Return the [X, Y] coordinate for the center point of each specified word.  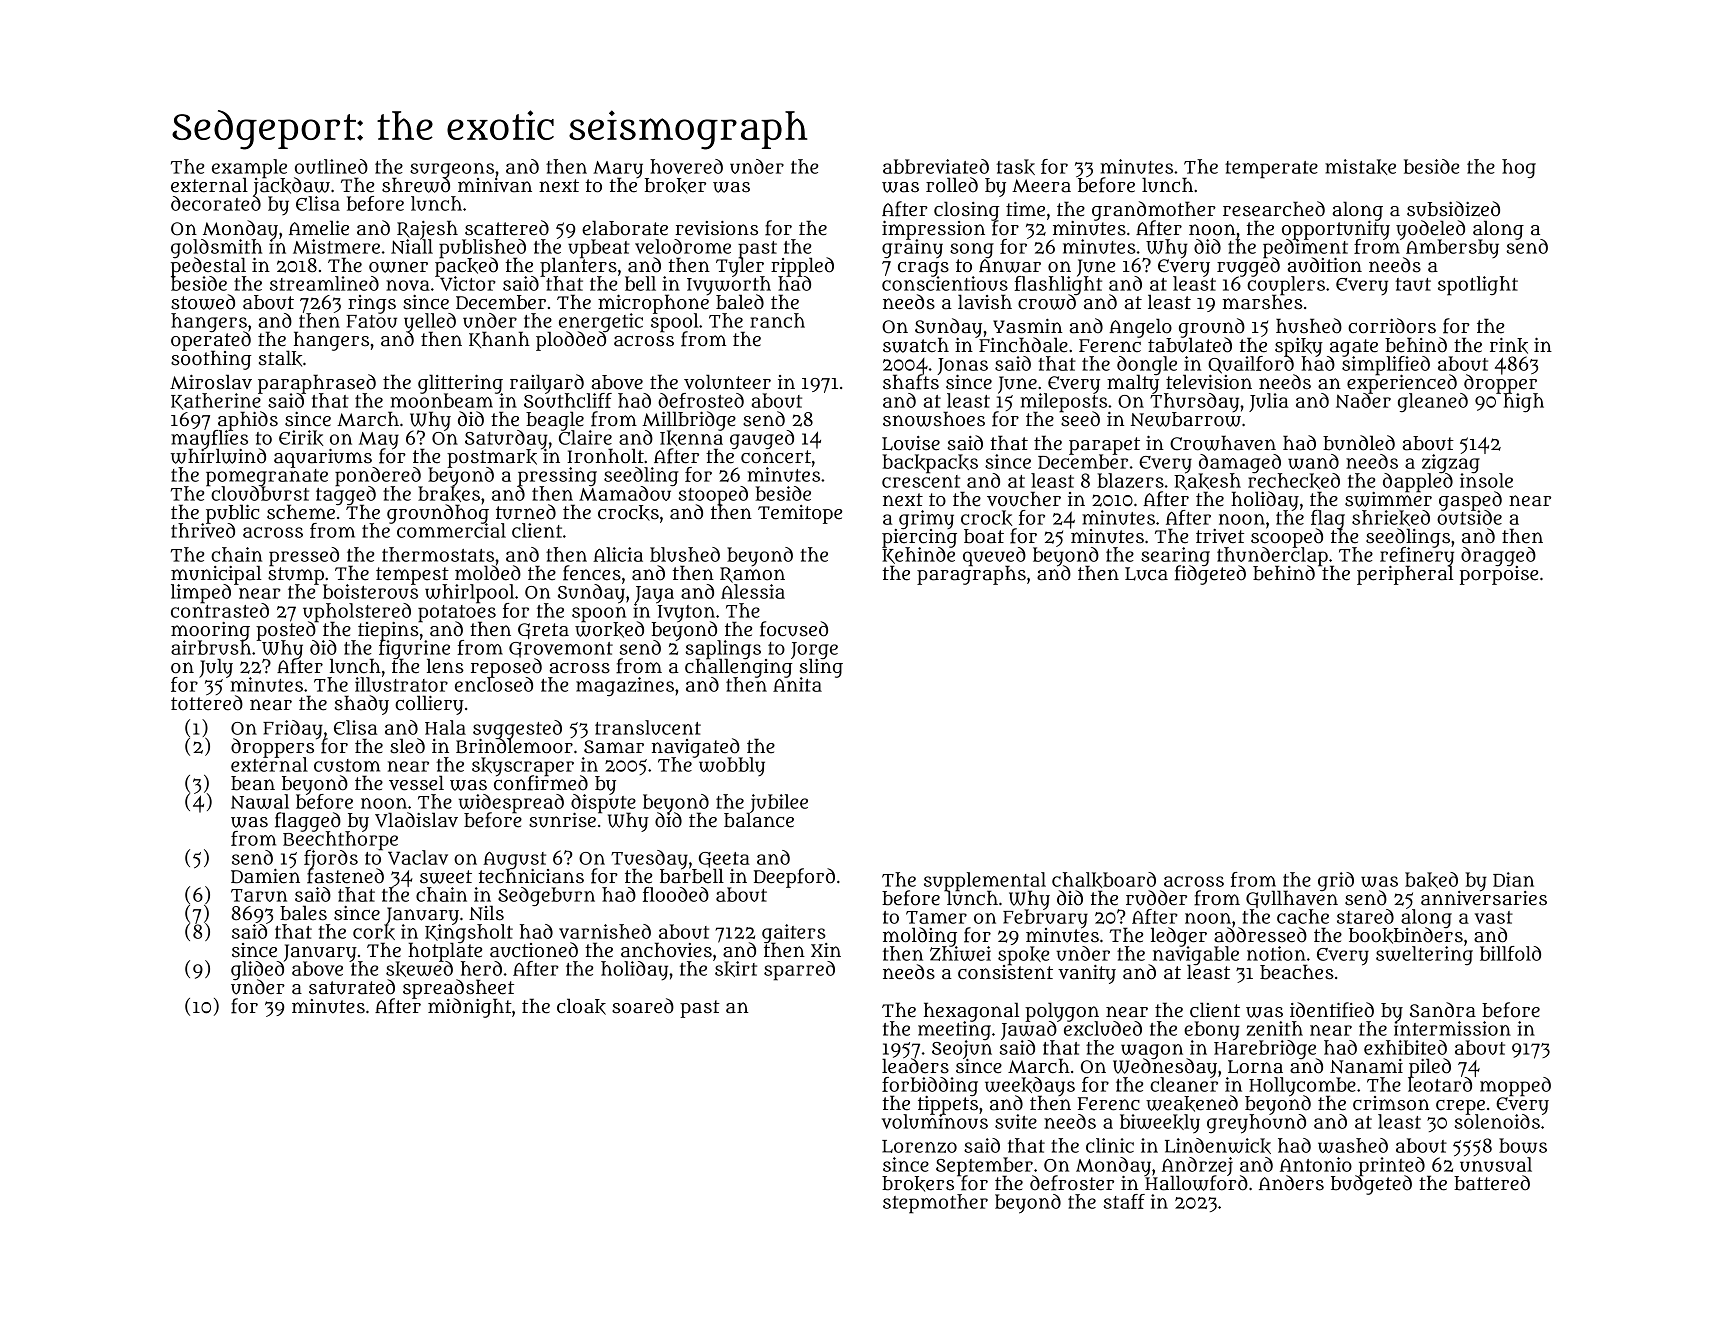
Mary [618, 169]
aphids [248, 420]
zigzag [1451, 463]
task [1015, 167]
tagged [346, 495]
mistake [1360, 167]
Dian [1513, 879]
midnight [470, 1008]
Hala [445, 727]
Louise [911, 443]
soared [643, 1006]
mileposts [1064, 402]
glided [258, 970]
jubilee [777, 803]
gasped [1470, 500]
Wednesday [1165, 1068]
